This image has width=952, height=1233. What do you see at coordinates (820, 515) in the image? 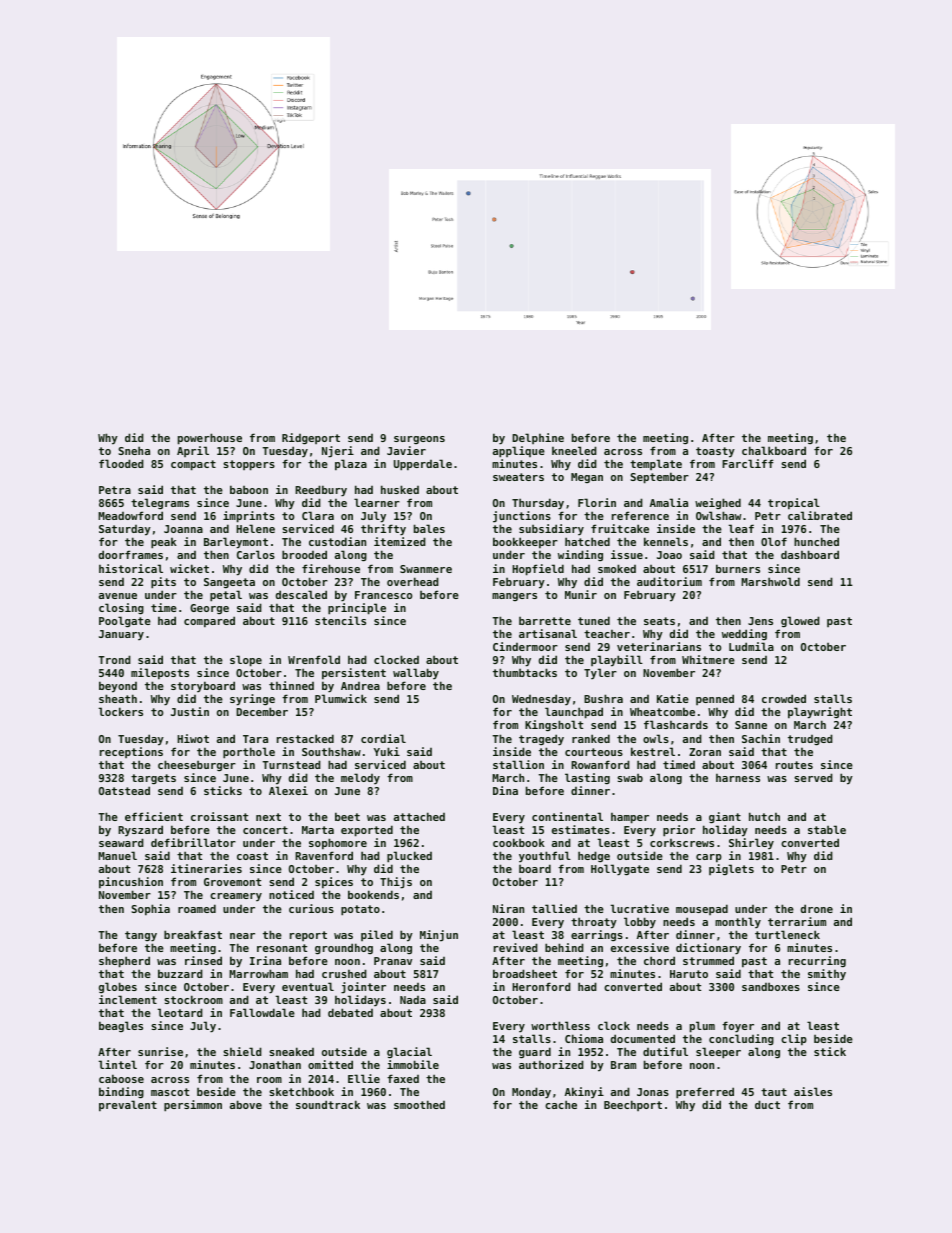
I see `calibrated` at bounding box center [820, 515].
